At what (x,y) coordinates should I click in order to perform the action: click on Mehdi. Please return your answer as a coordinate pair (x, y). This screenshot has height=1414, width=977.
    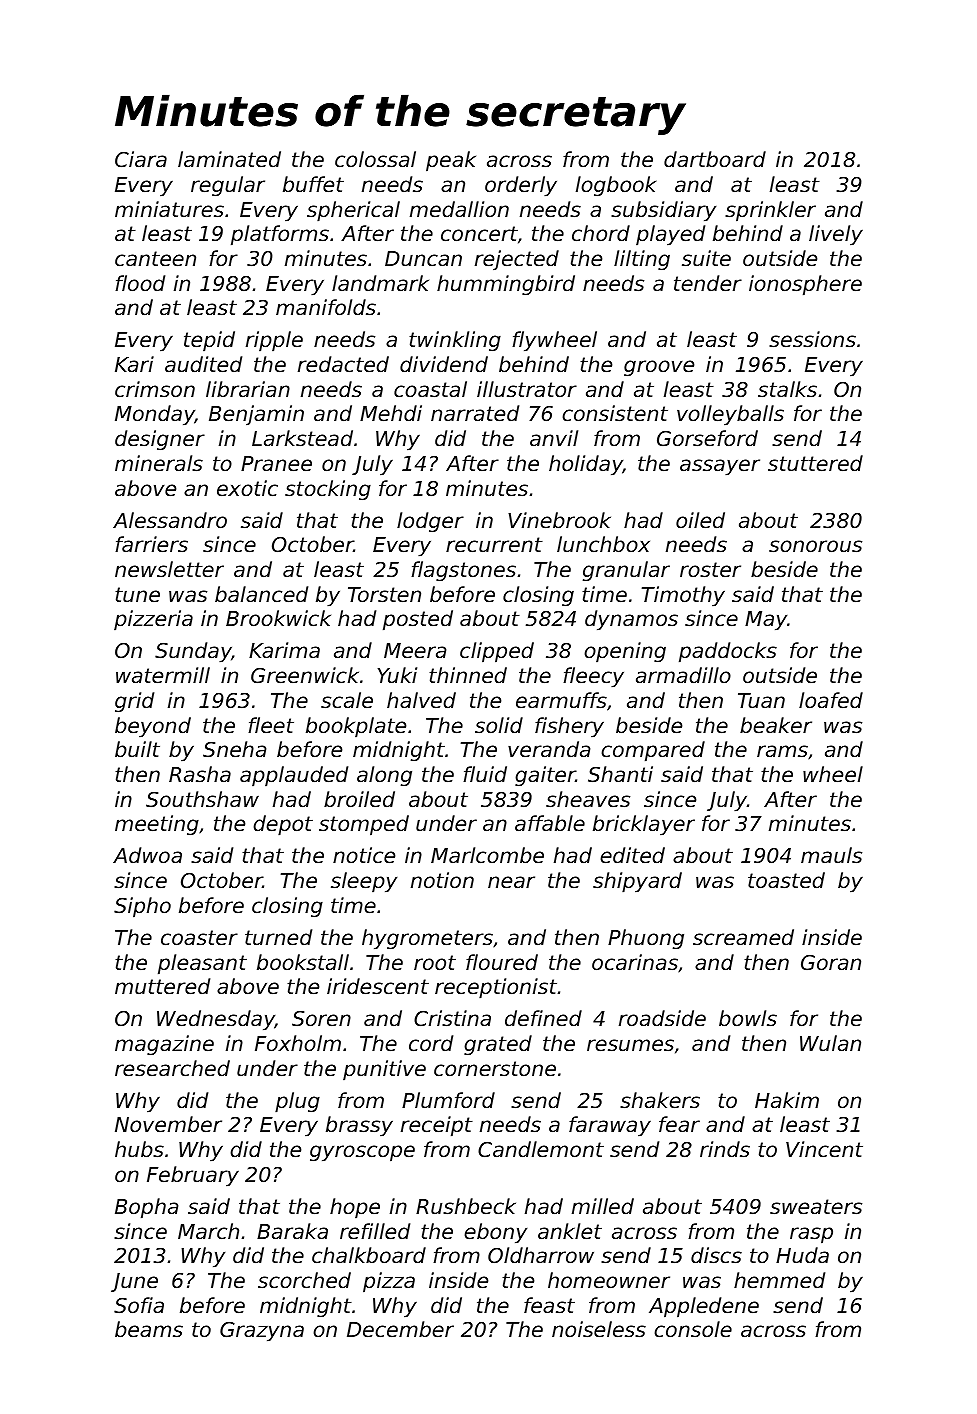
    Looking at the image, I should click on (391, 413).
